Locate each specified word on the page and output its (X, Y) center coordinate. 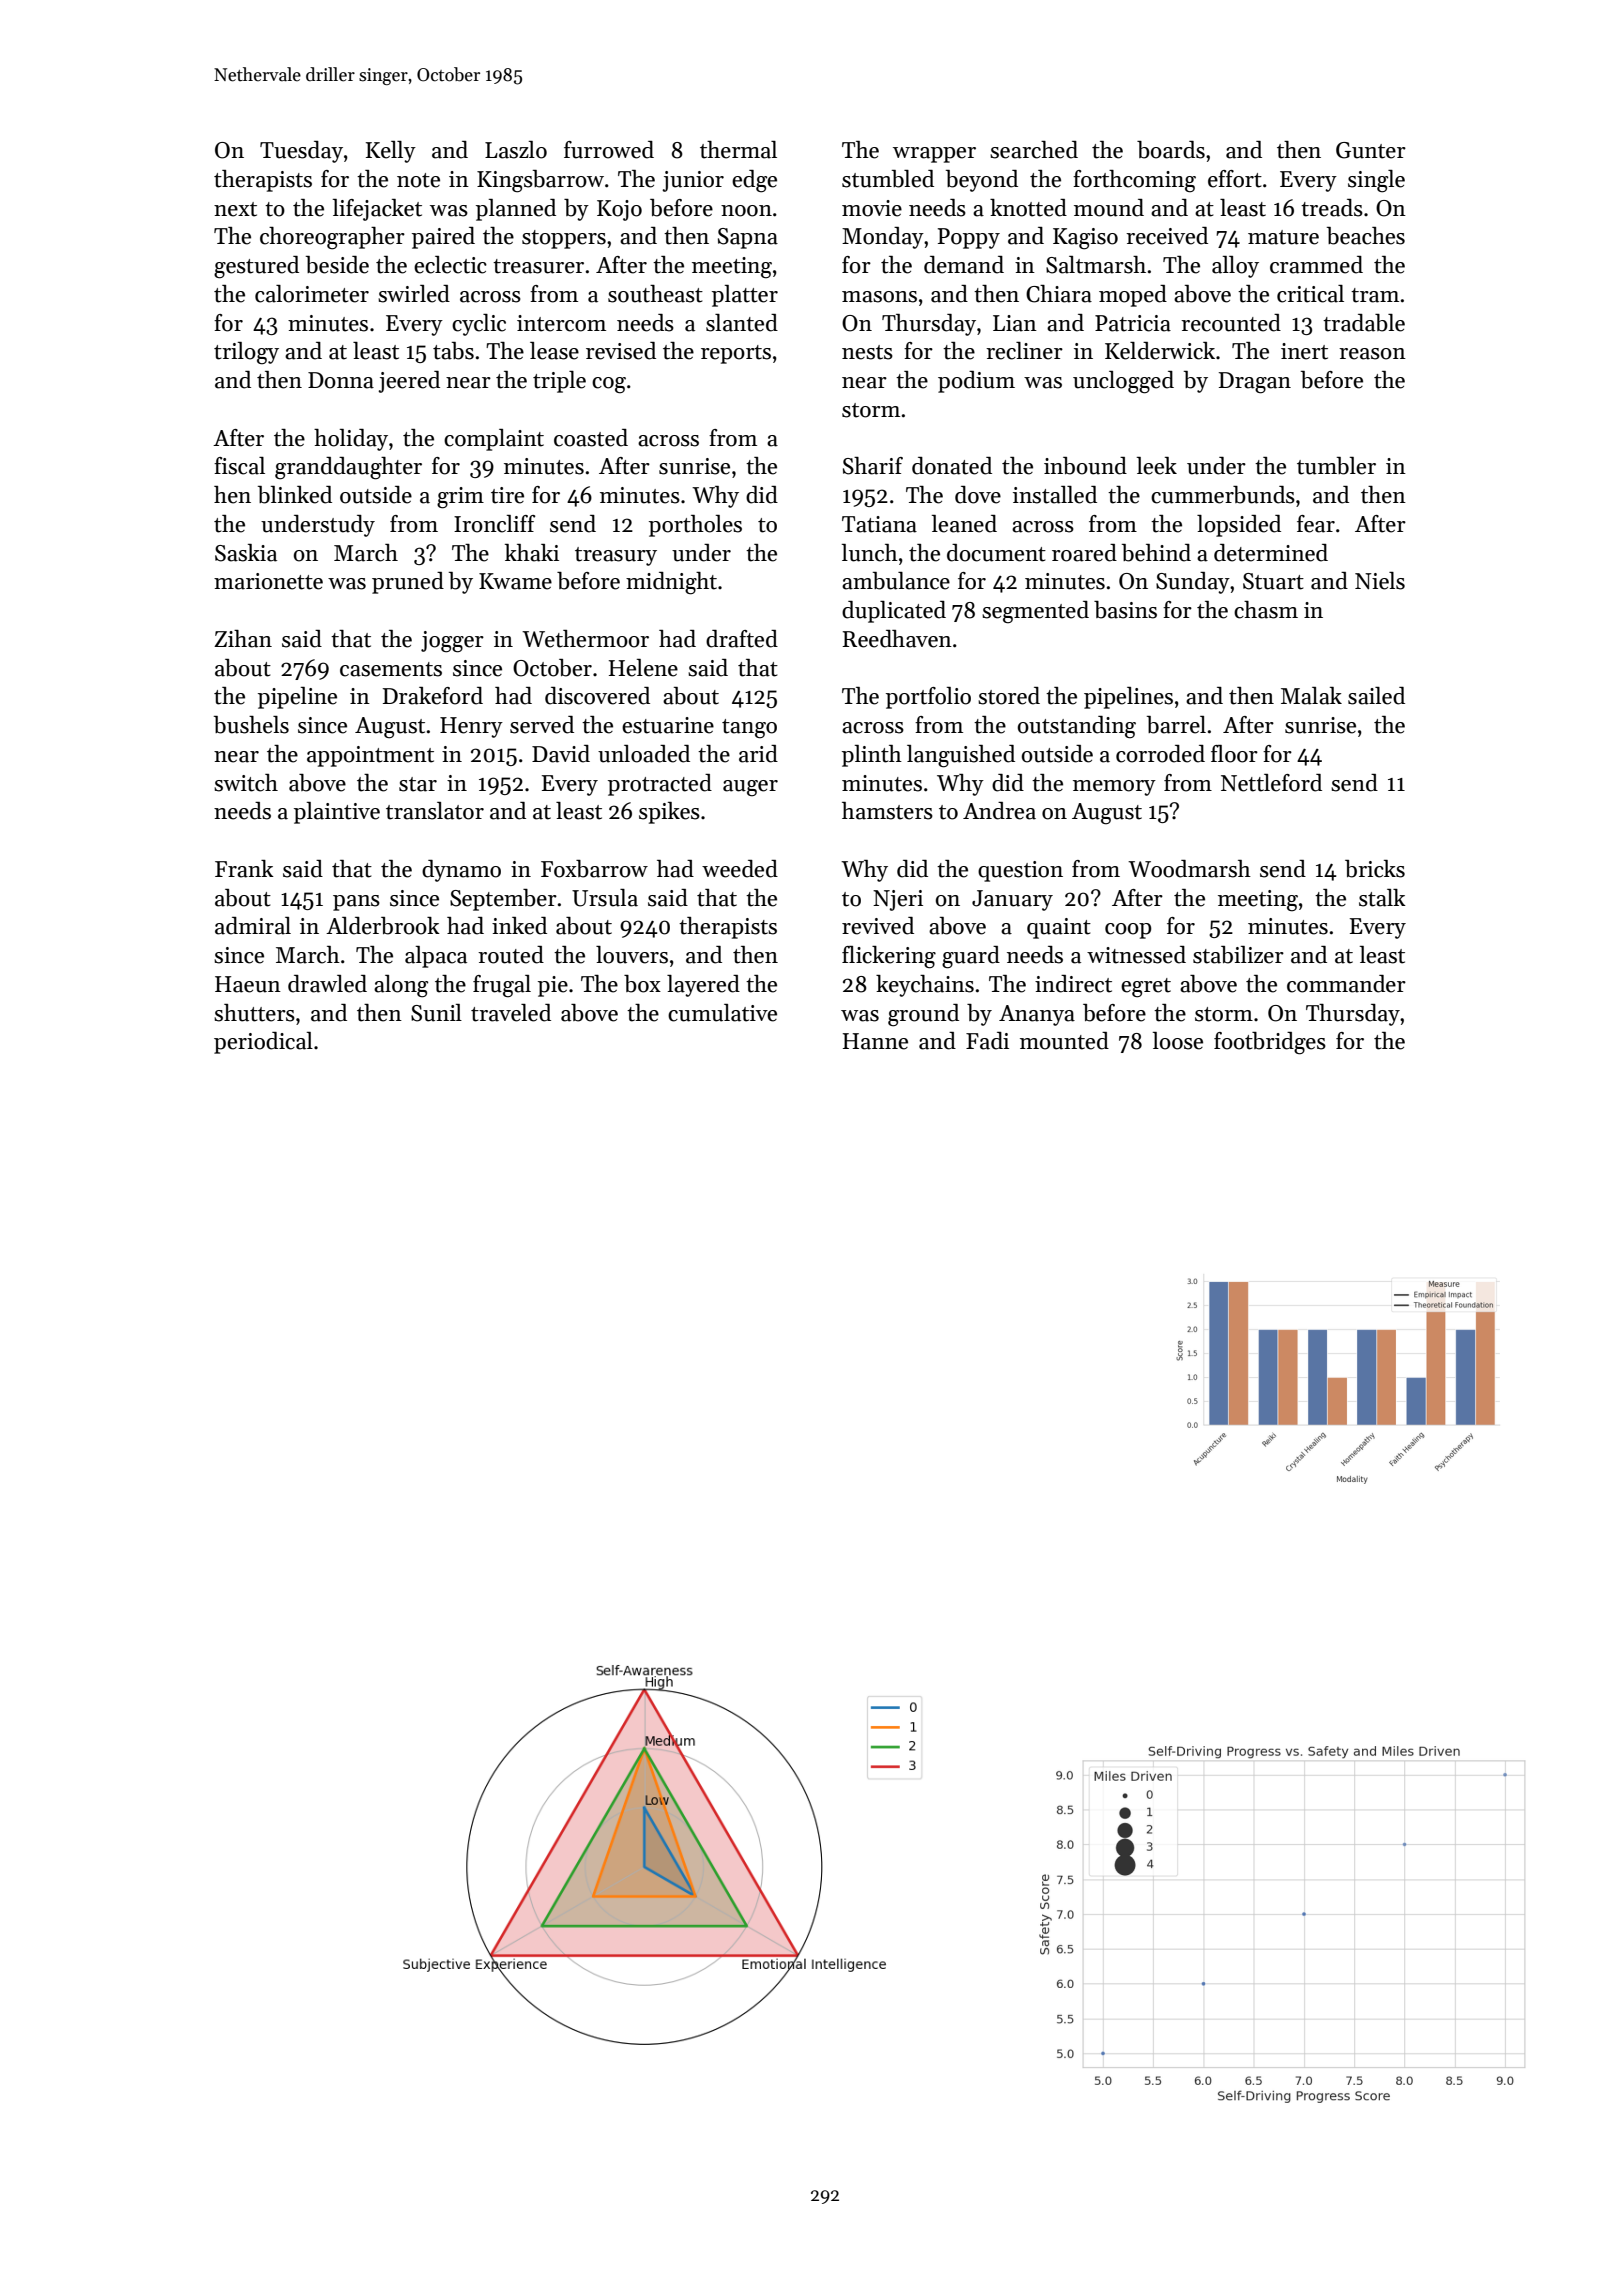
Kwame (515, 581)
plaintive (337, 813)
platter (745, 296)
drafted (742, 639)
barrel (1176, 725)
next (235, 209)
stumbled (888, 179)
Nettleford (1271, 783)
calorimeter (312, 294)
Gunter (1371, 150)
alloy (1235, 267)
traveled (511, 1013)
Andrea (999, 811)
